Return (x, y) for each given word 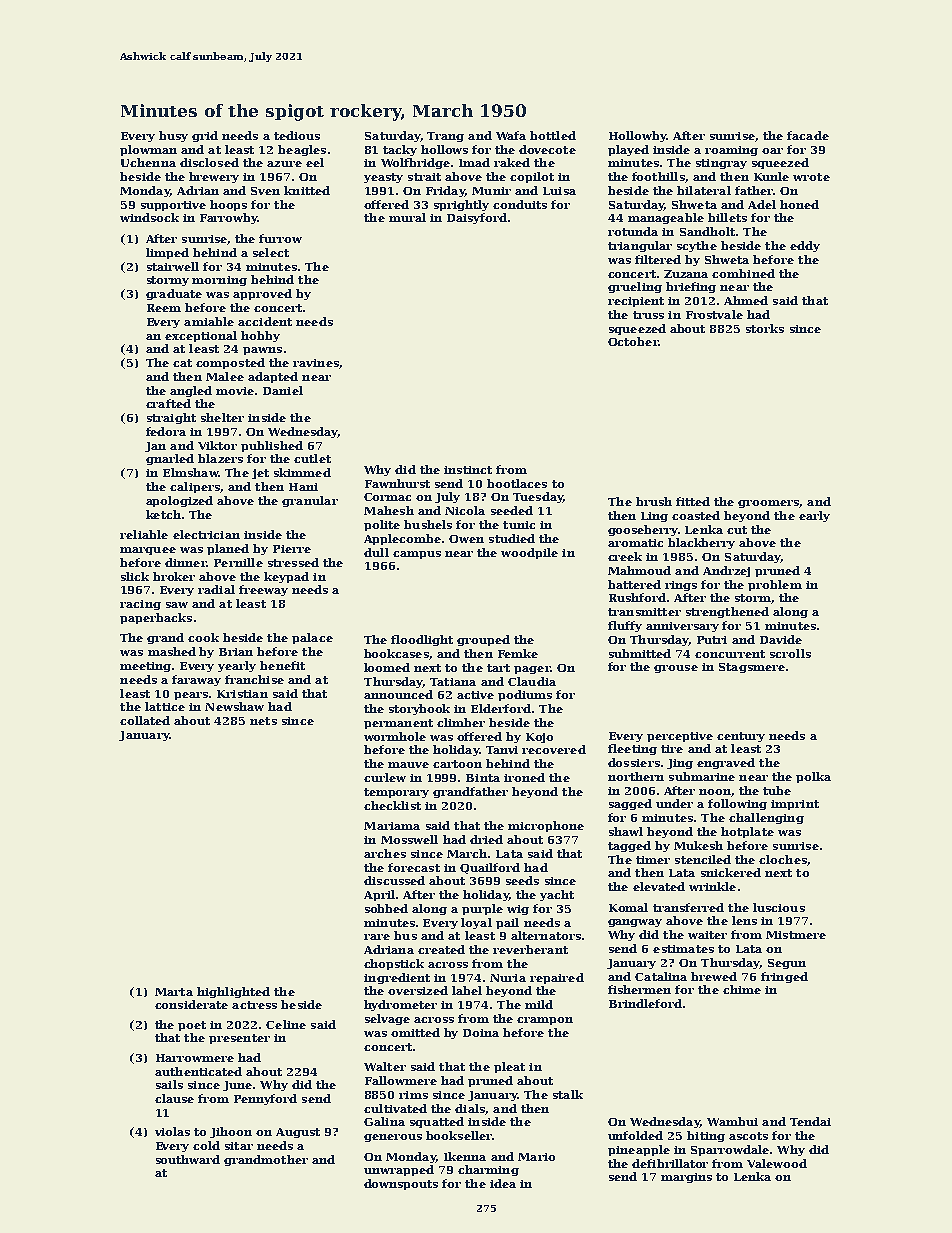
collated (145, 720)
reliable (144, 534)
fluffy (625, 626)
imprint (795, 805)
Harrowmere (195, 1058)
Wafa (511, 135)
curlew (385, 777)
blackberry (701, 543)
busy (173, 136)
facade (808, 135)
